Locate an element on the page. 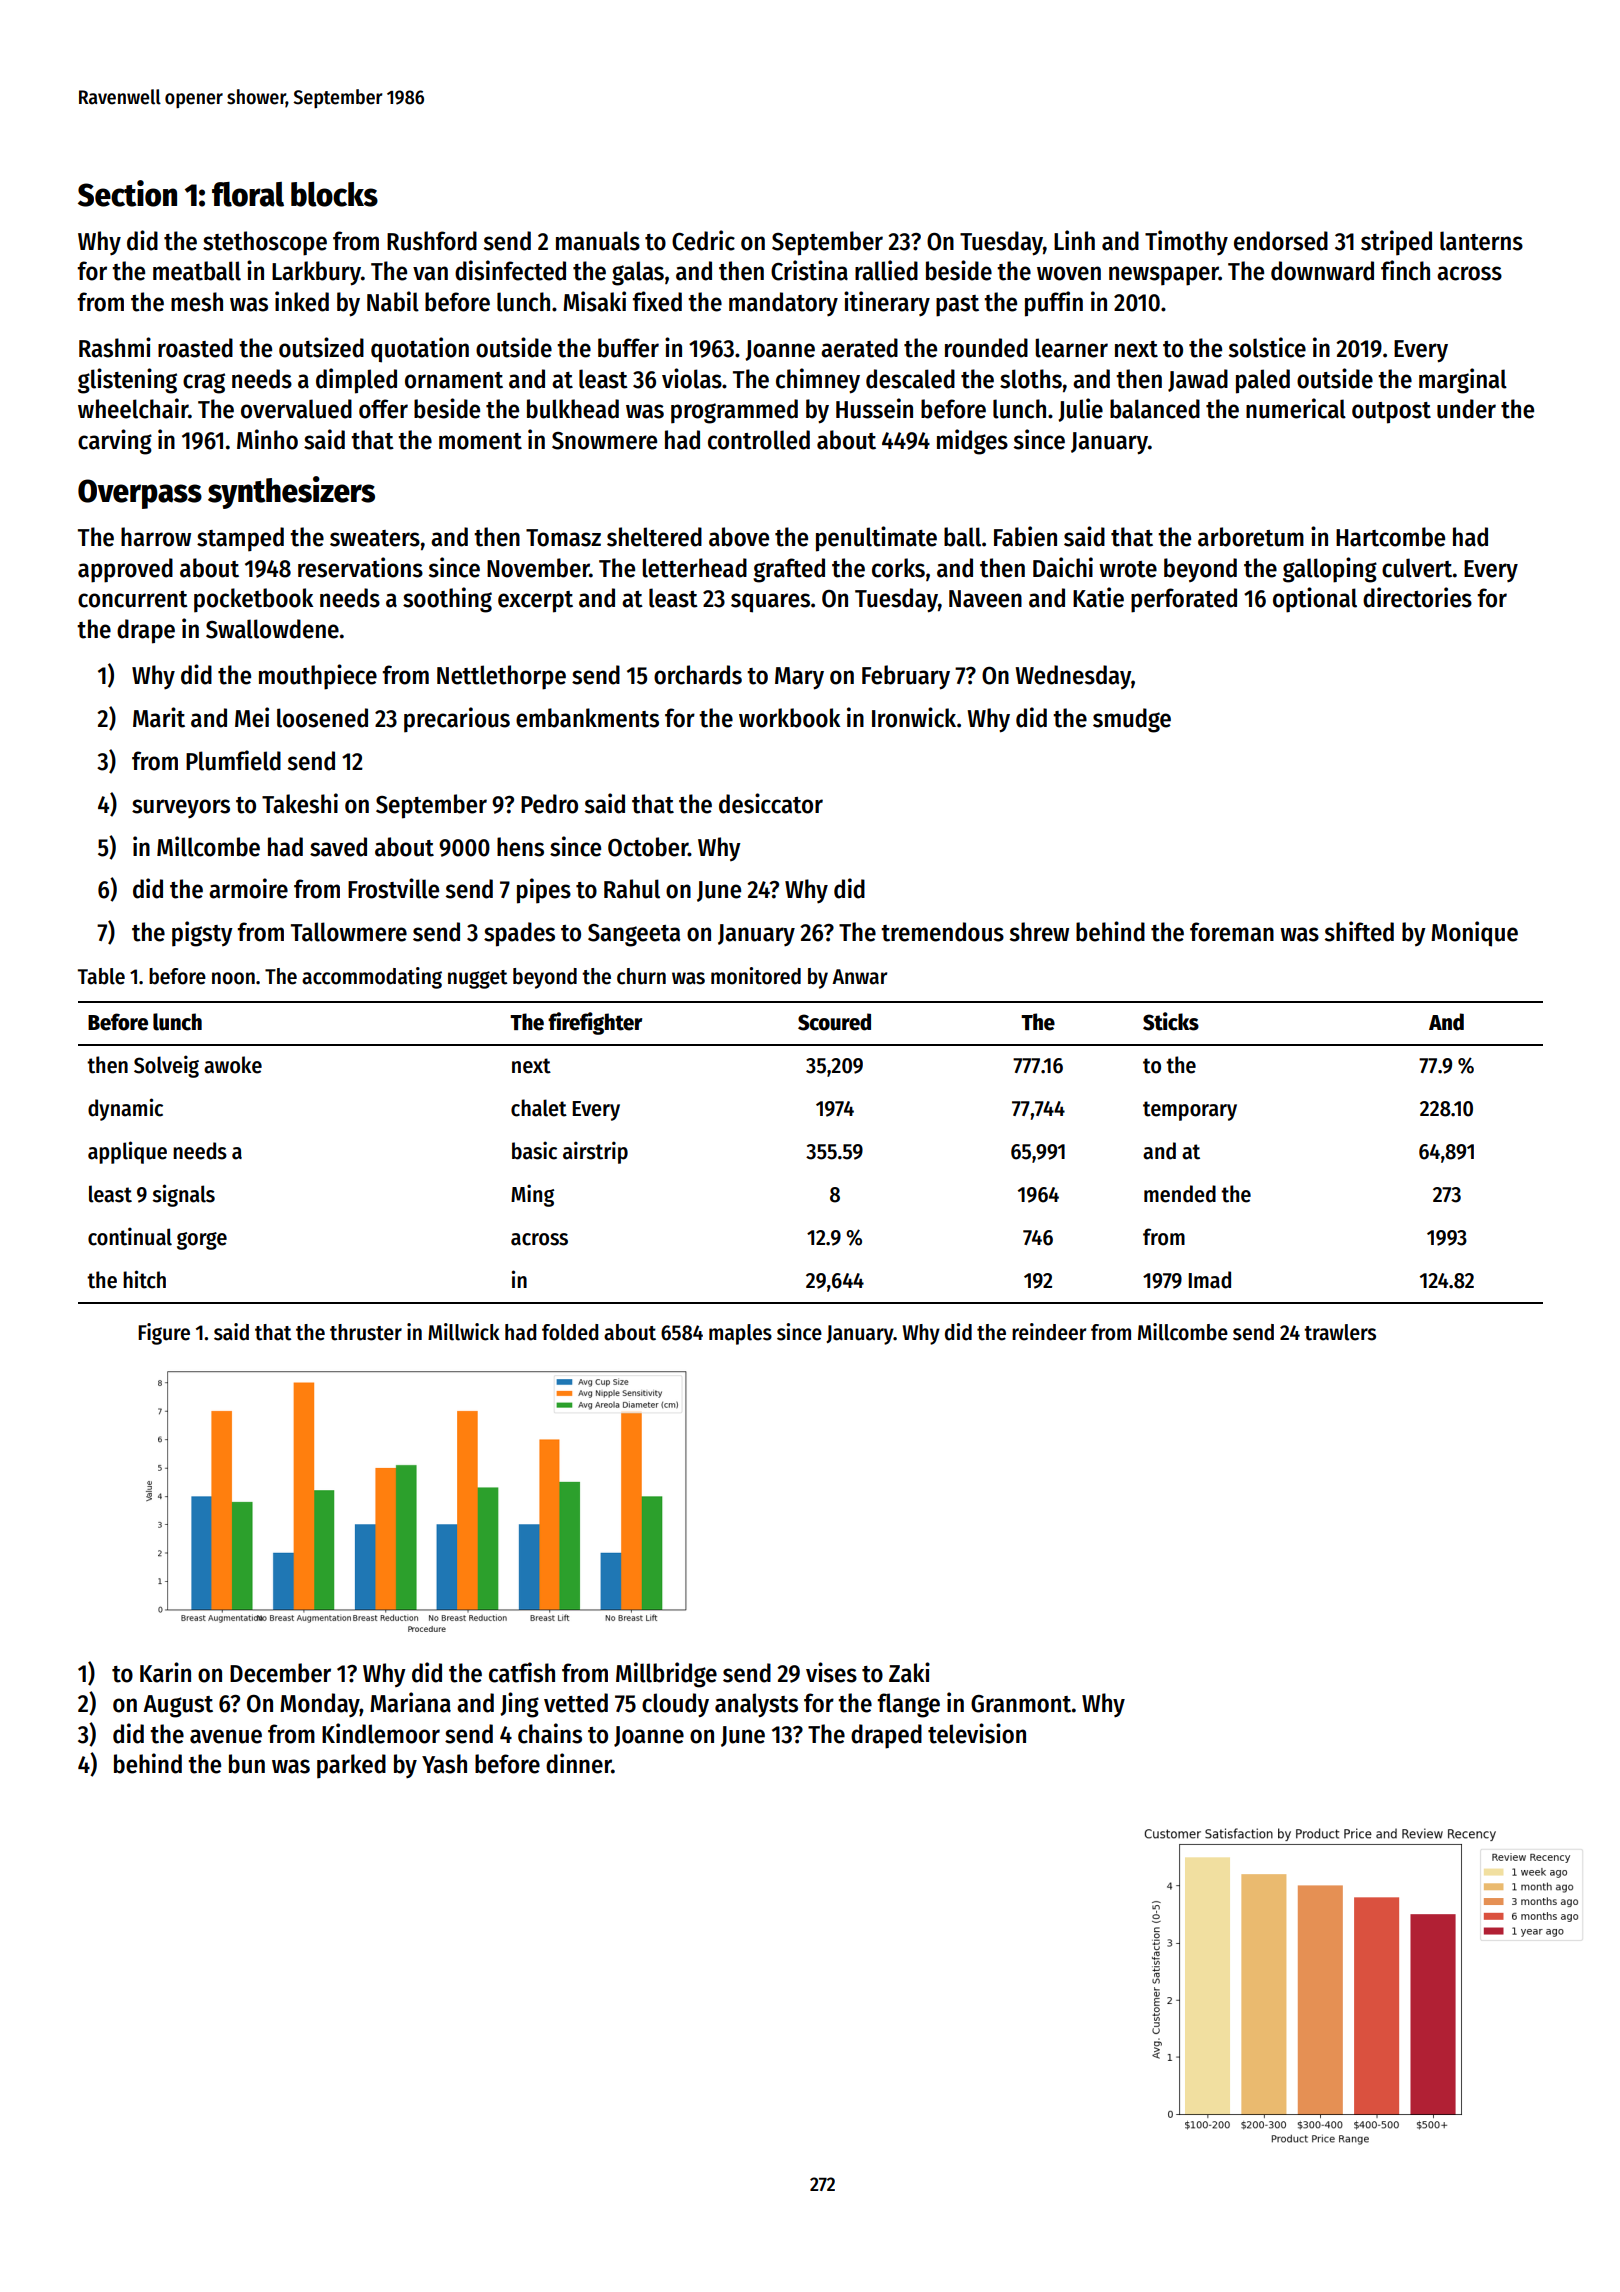 The image size is (1620, 2292). roasted is located at coordinates (195, 348).
